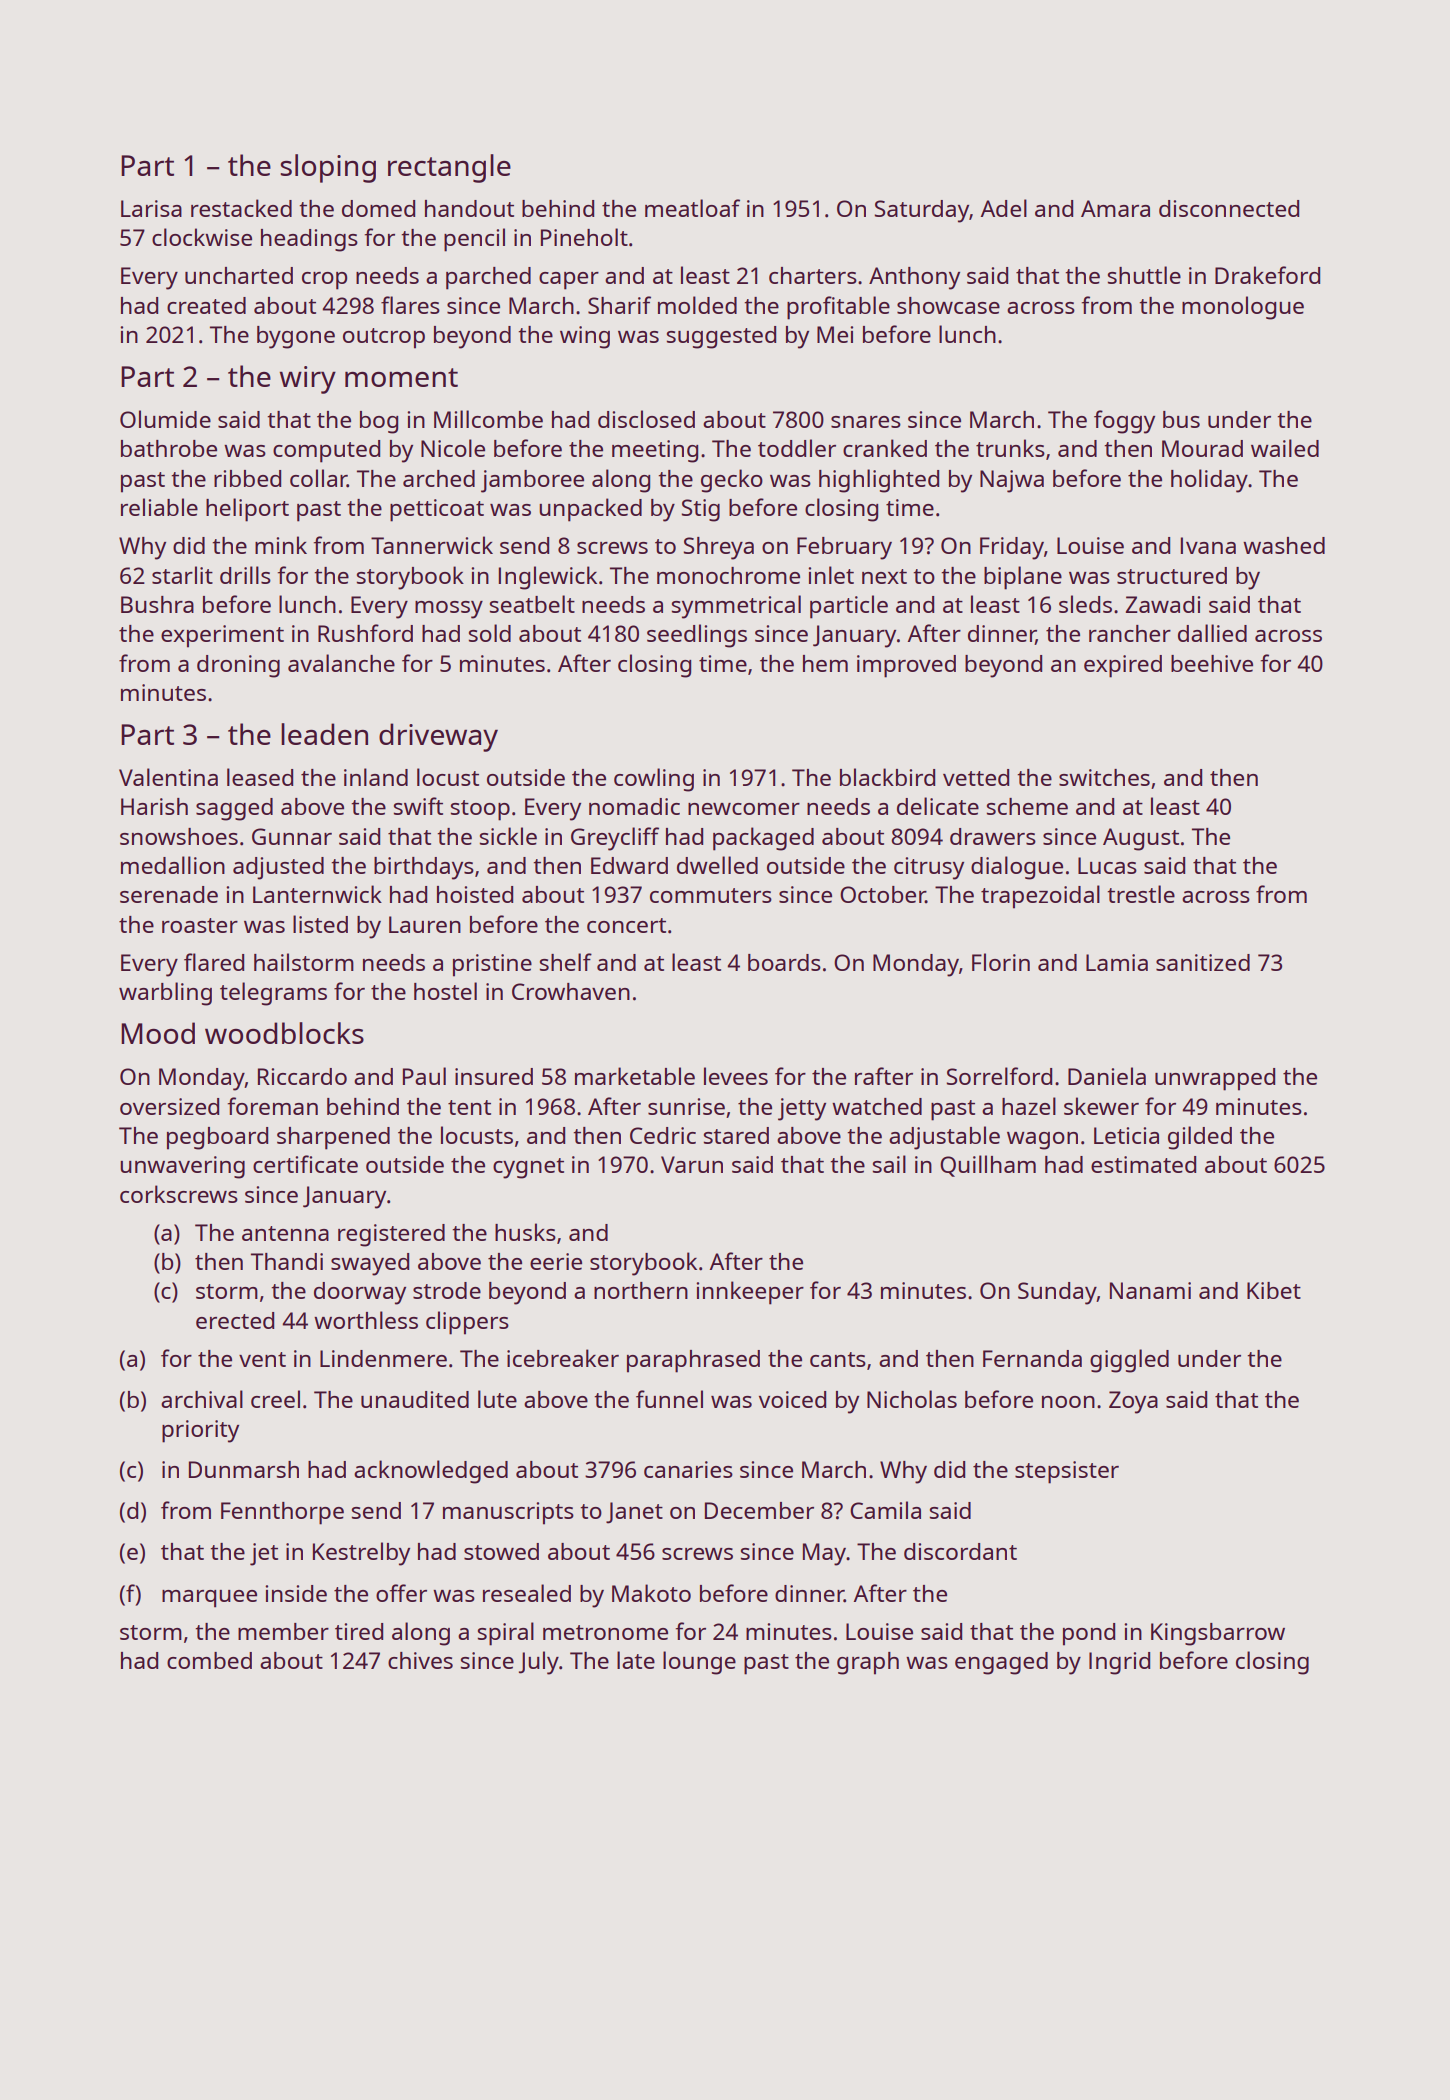  I want to click on manuscripts, so click(508, 1513).
